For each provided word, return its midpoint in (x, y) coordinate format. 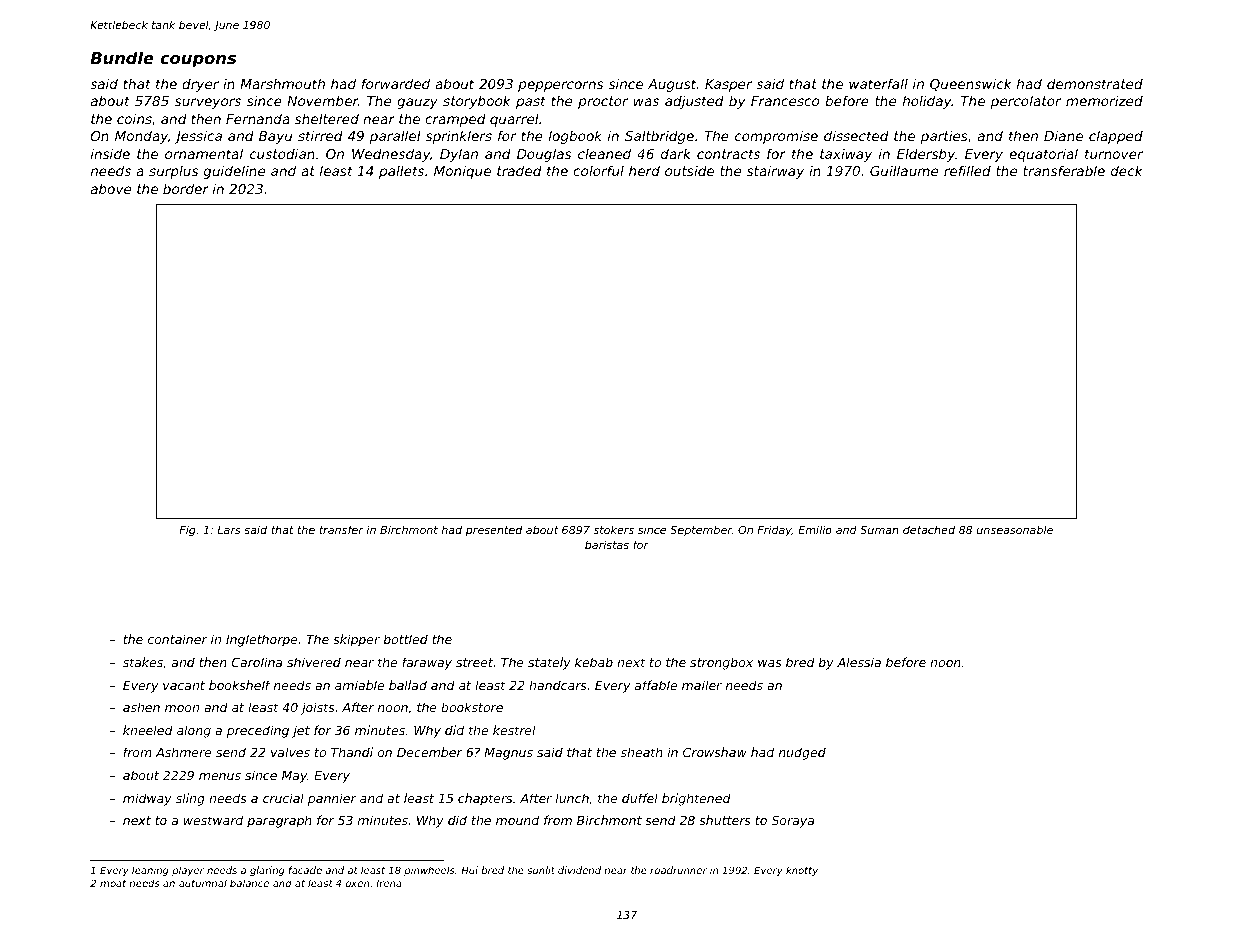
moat (113, 883)
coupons (198, 61)
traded (519, 170)
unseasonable (1015, 530)
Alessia (859, 662)
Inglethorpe (262, 640)
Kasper (728, 85)
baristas (607, 544)
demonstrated (1095, 83)
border (186, 188)
